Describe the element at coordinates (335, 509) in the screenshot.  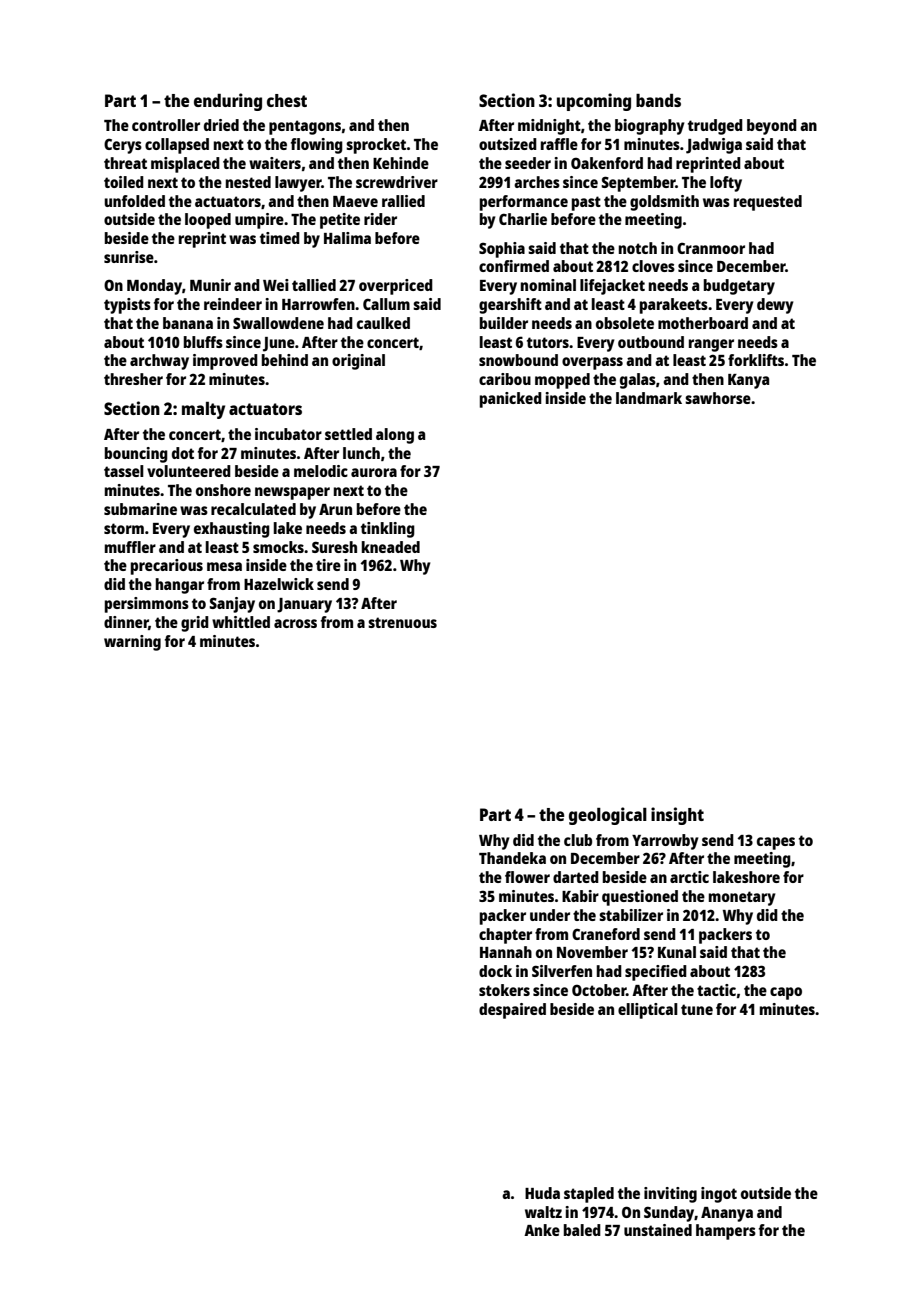
I see `Arun` at that location.
